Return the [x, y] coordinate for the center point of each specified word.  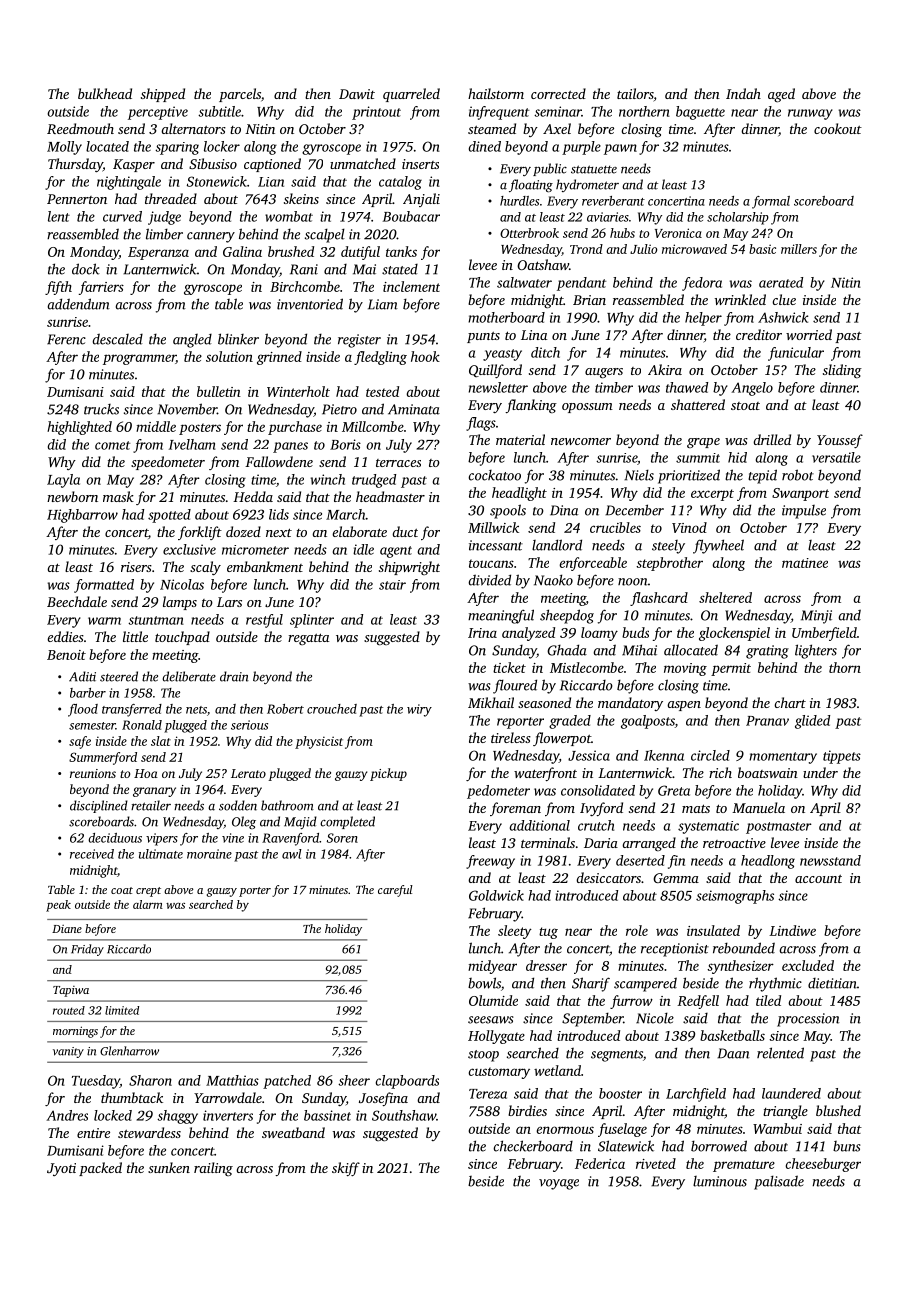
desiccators [608, 877]
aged [781, 95]
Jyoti [61, 1169]
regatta [308, 639]
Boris [345, 444]
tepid [762, 476]
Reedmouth [80, 128]
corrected [558, 93]
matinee [805, 563]
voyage [559, 1184]
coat [122, 890]
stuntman [156, 620]
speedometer [168, 463]
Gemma [676, 878]
